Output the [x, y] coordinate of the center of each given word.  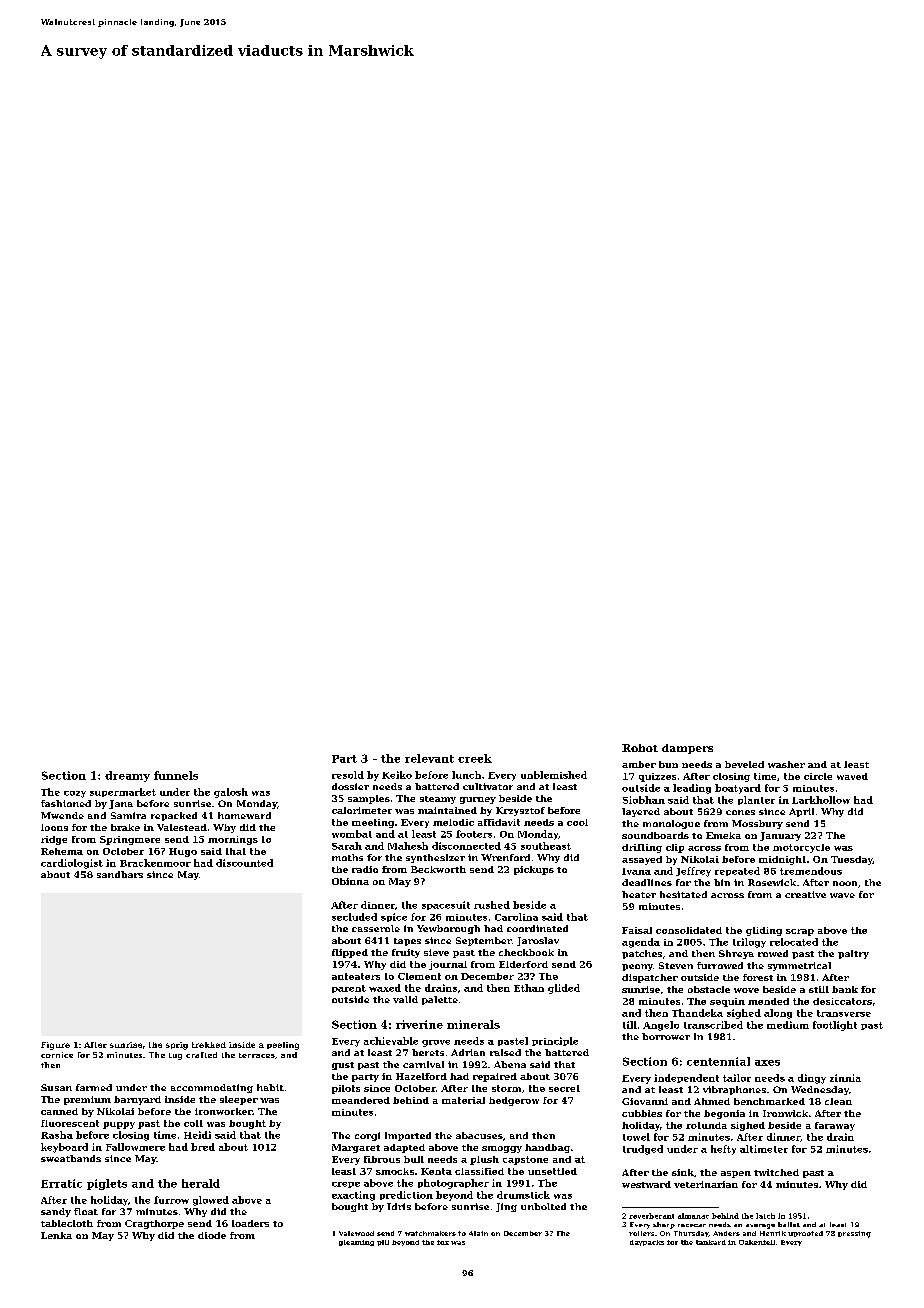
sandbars [120, 874]
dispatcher [650, 978]
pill [383, 1243]
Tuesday [852, 860]
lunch [466, 775]
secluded [354, 917]
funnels [176, 775]
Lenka [56, 1235]
